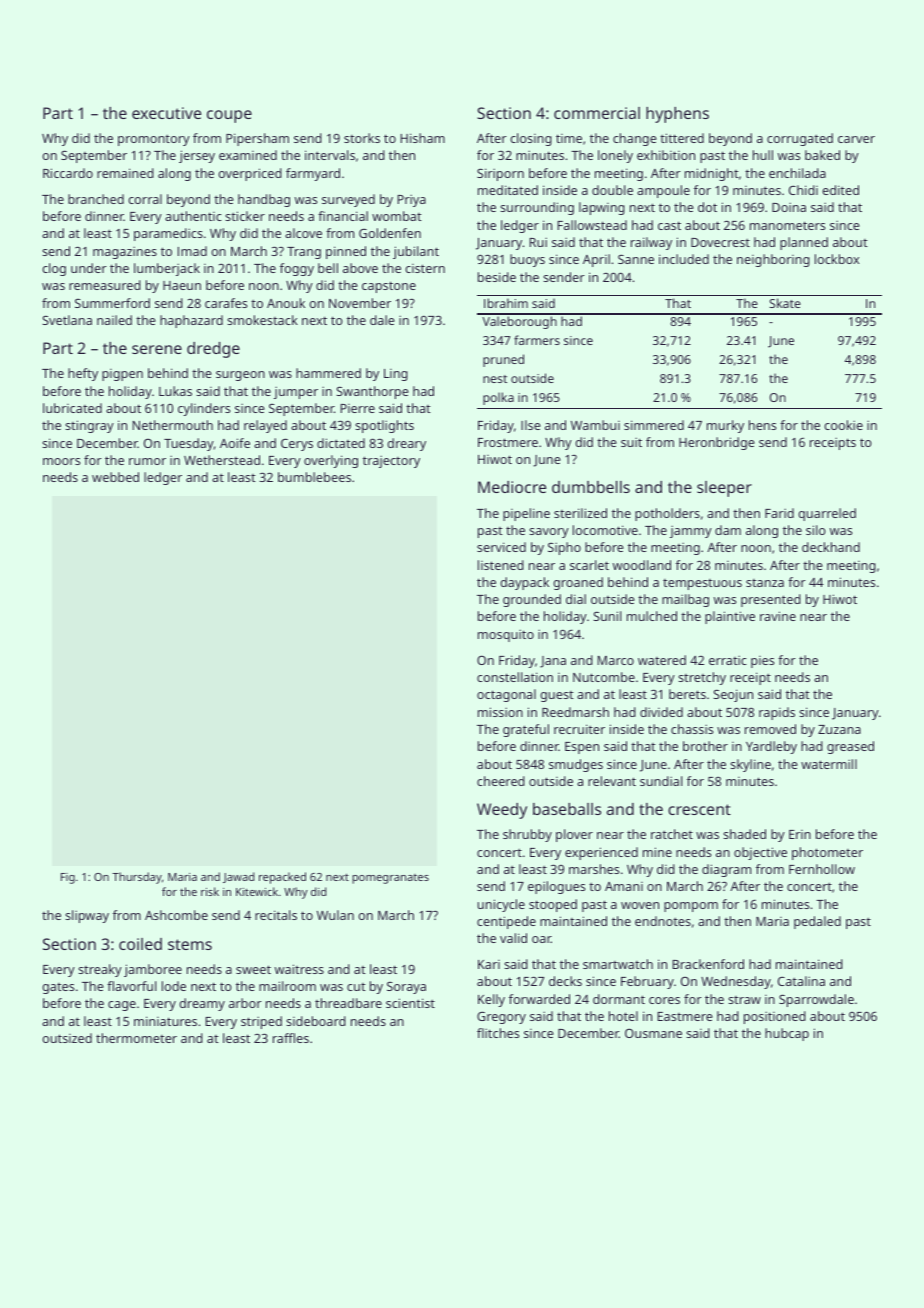  I want to click on bumblebees, so click(314, 477).
